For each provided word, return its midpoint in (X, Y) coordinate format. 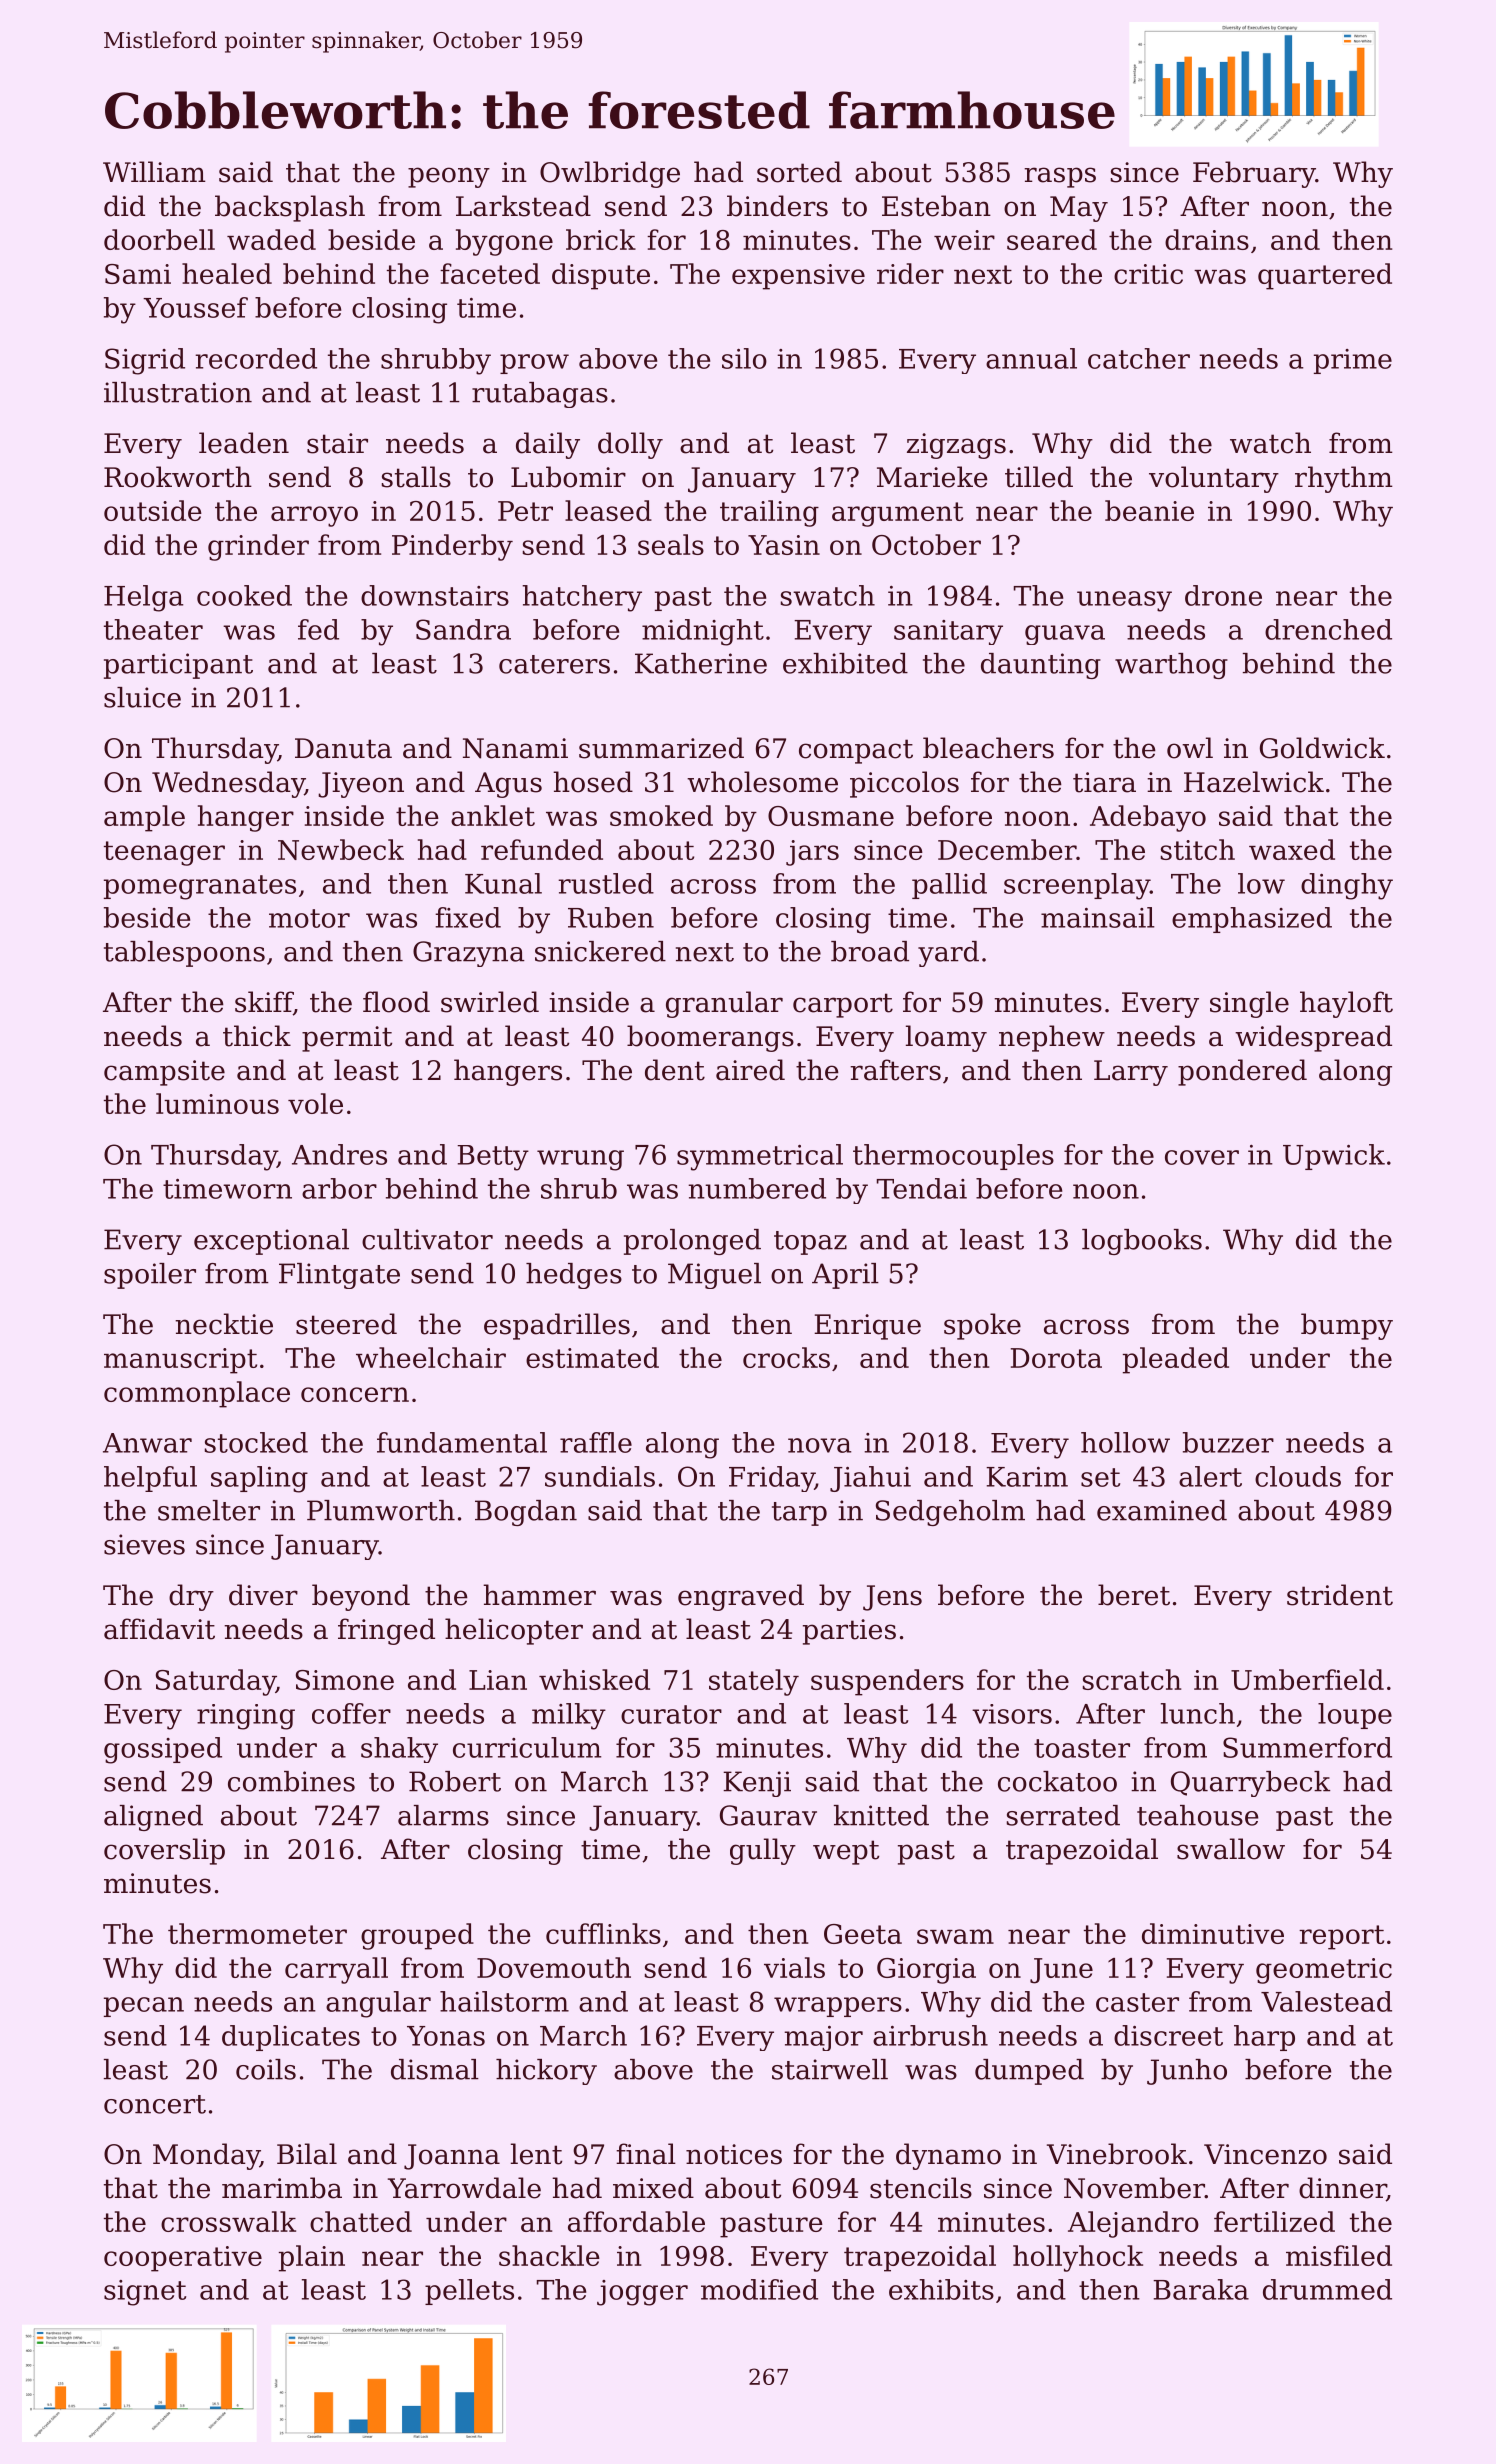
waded (271, 239)
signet (145, 2293)
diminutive (1213, 1933)
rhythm (1344, 479)
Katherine (701, 663)
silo (744, 358)
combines (291, 1781)
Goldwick (1322, 748)
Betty (493, 1158)
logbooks (1142, 1242)
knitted (881, 1815)
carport (843, 1005)
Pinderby (452, 547)
